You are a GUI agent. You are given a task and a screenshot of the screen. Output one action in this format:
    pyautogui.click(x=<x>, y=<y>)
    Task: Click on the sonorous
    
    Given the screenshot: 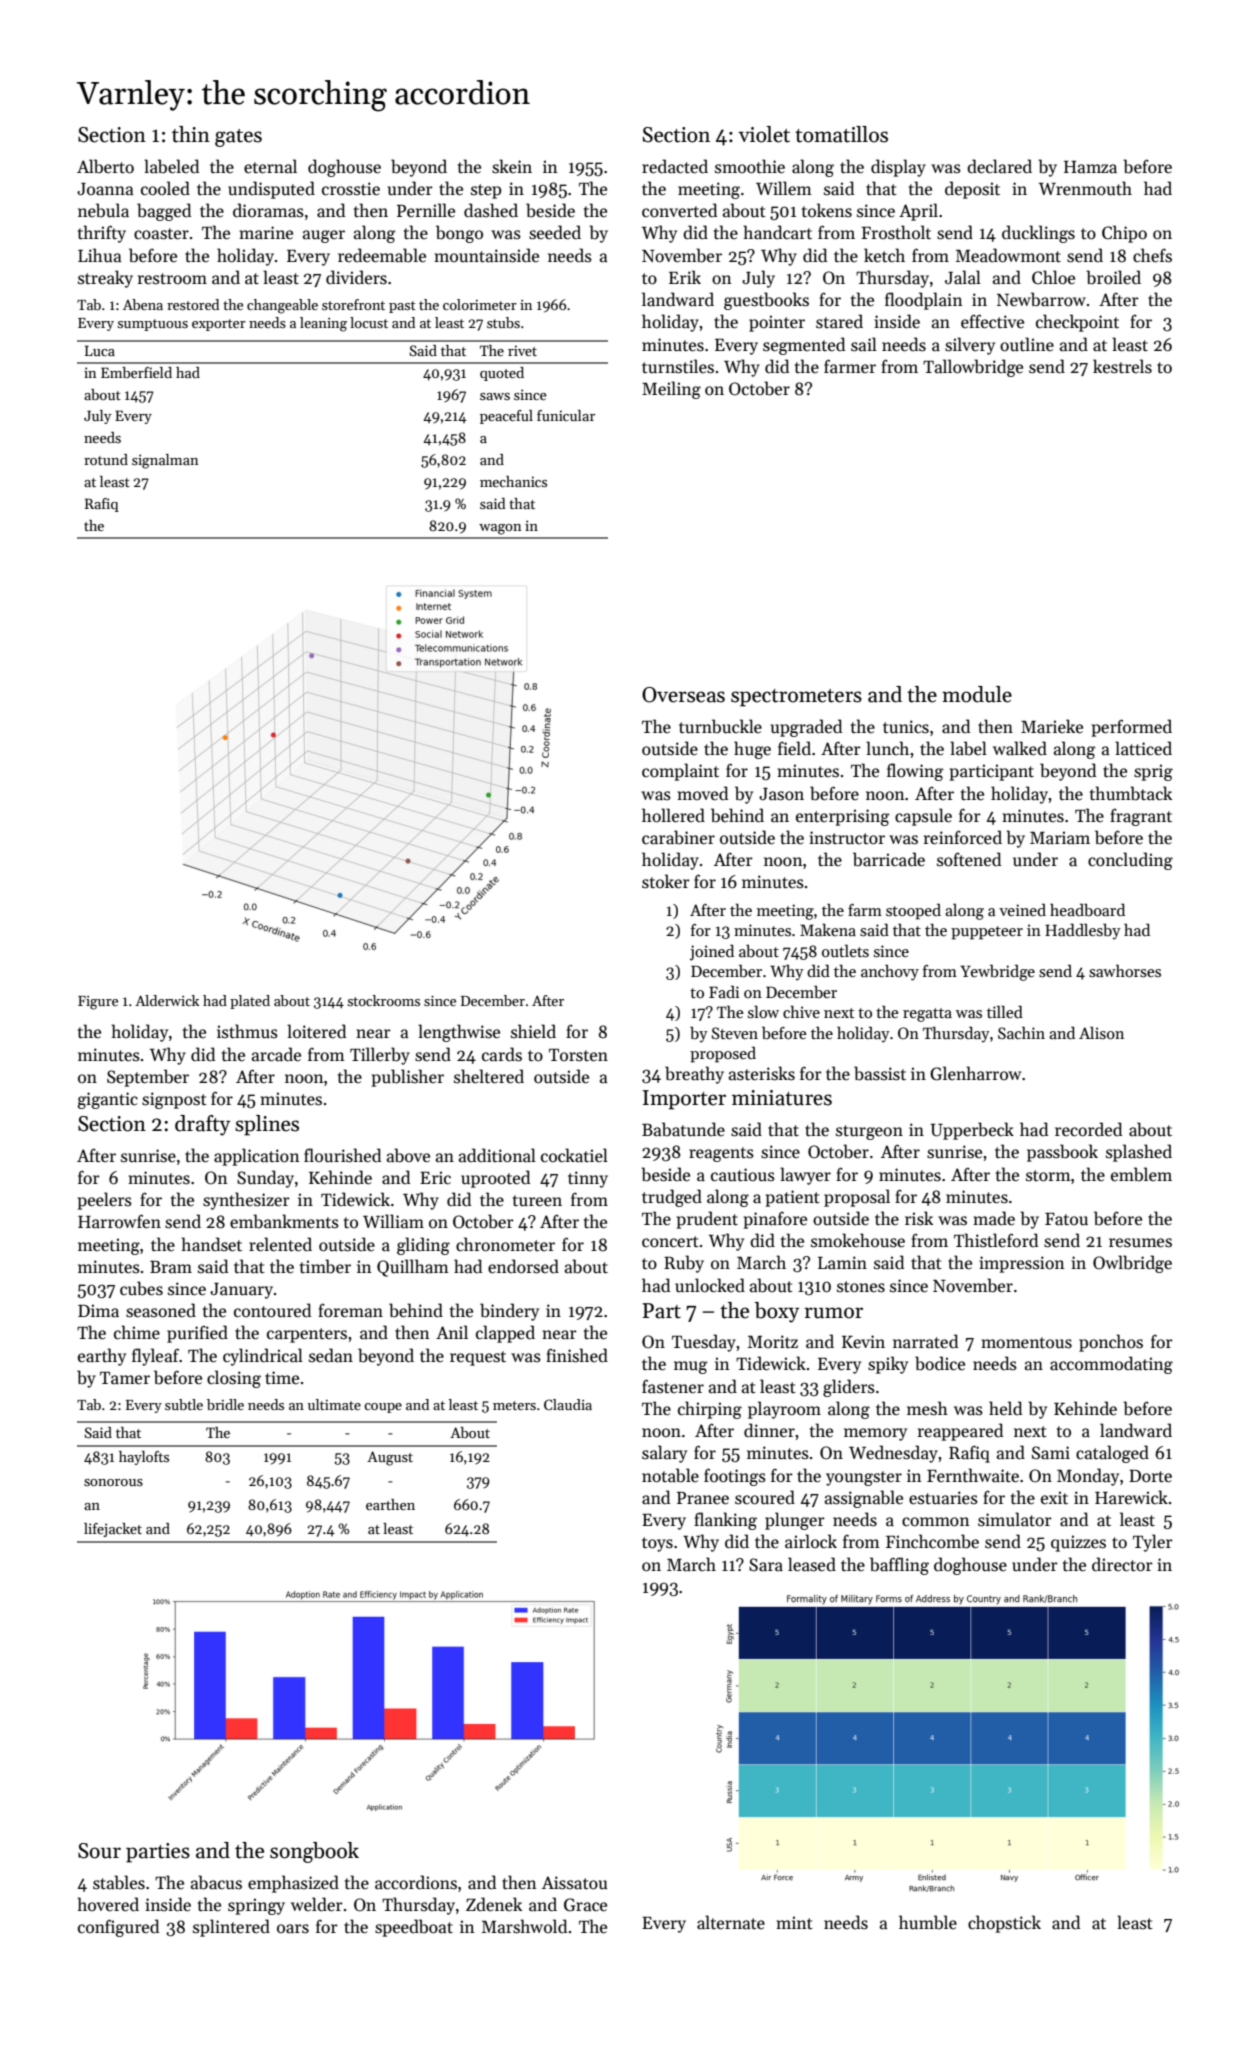 What is the action you would take?
    pyautogui.click(x=113, y=1482)
